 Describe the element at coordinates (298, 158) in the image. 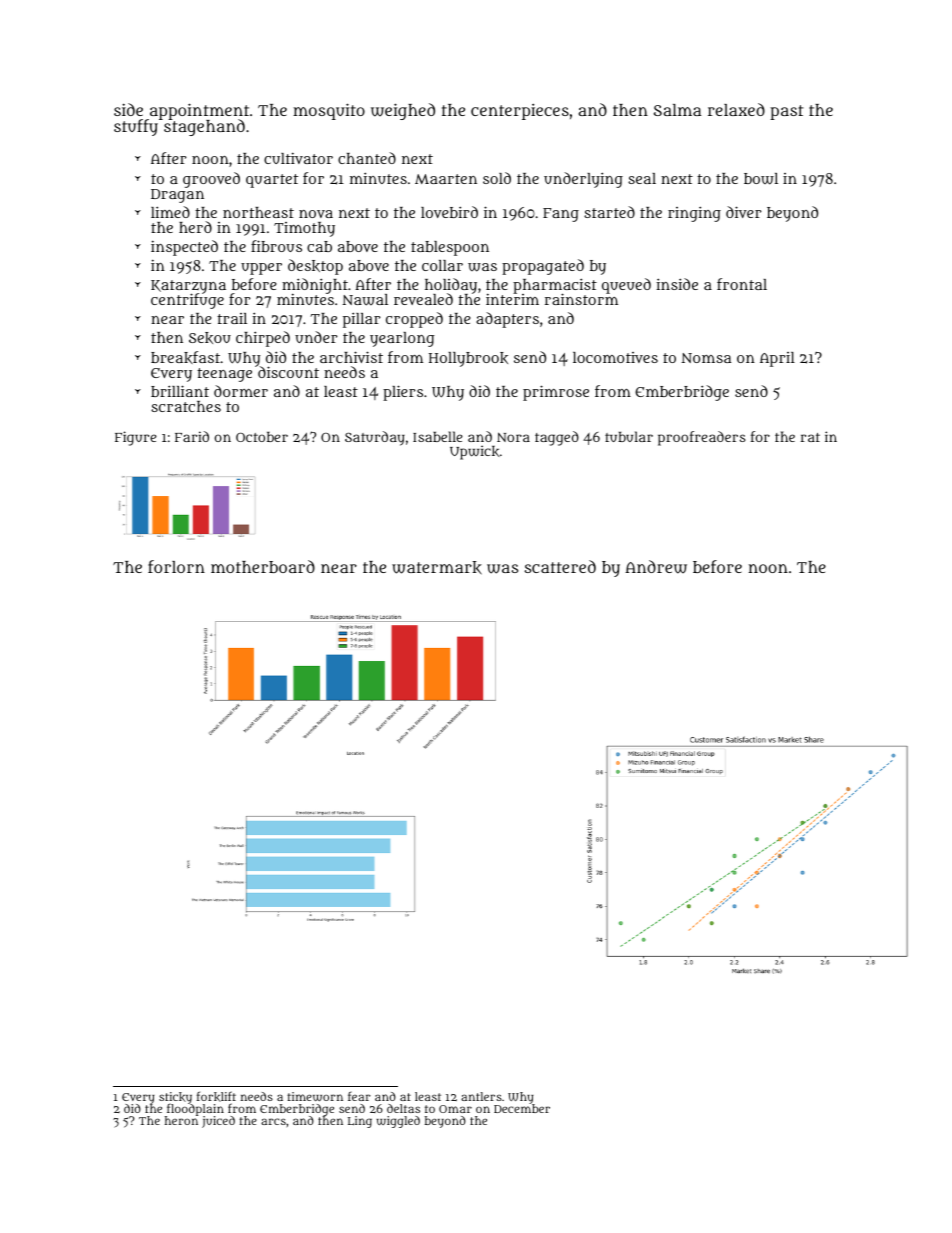

I see `cultivator` at that location.
